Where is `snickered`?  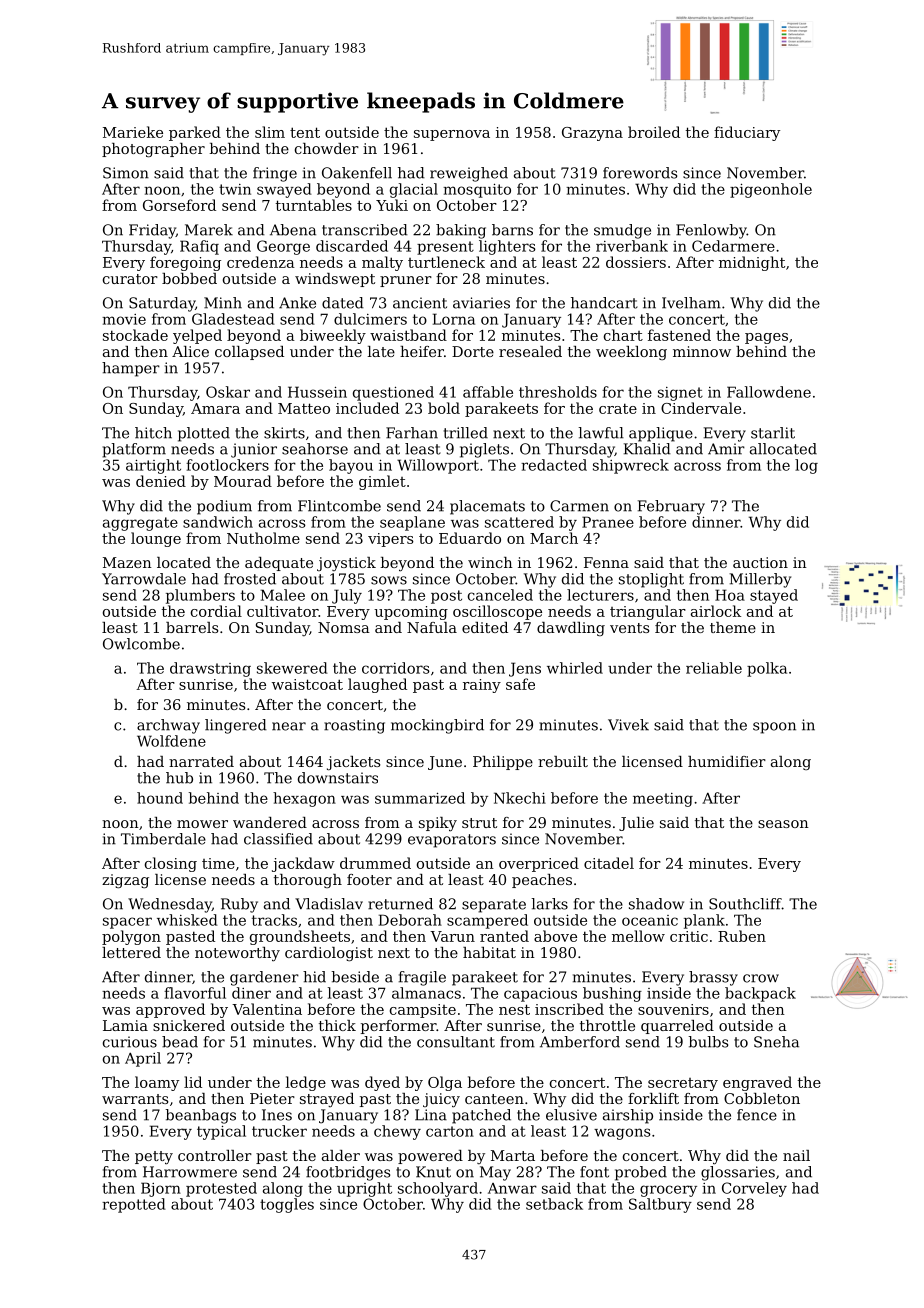
snickered is located at coordinates (189, 1025).
